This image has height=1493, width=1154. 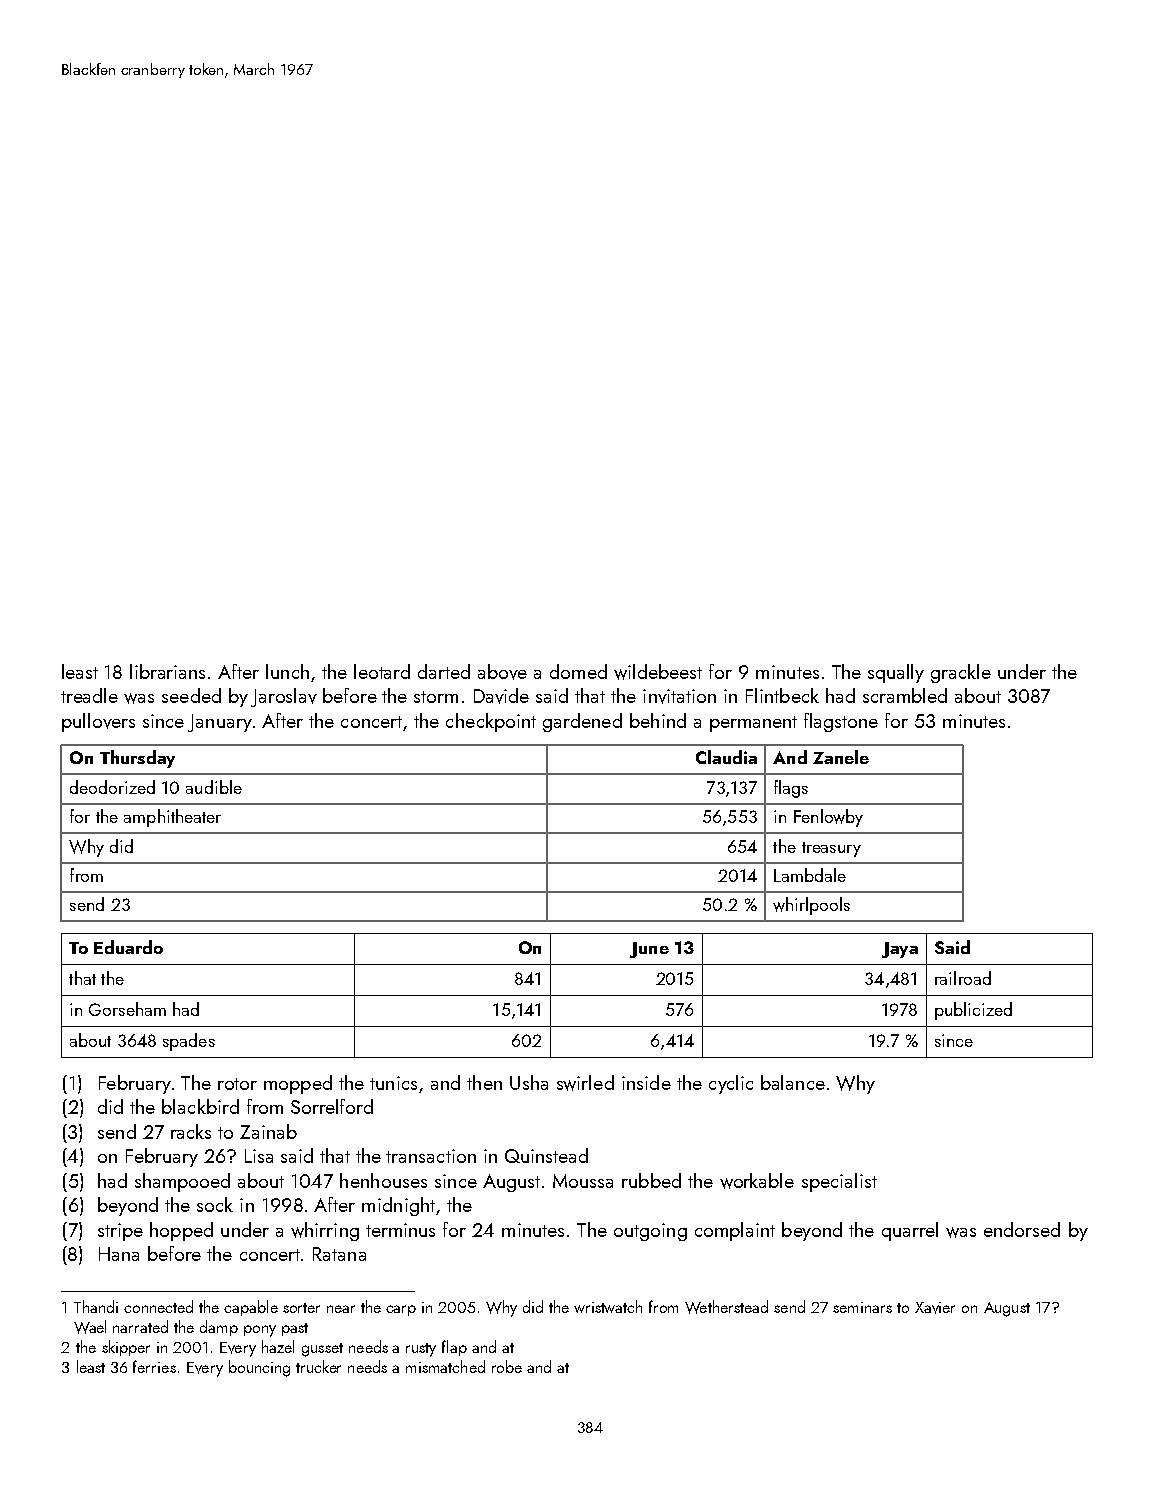 I want to click on checkpoint, so click(x=491, y=722).
